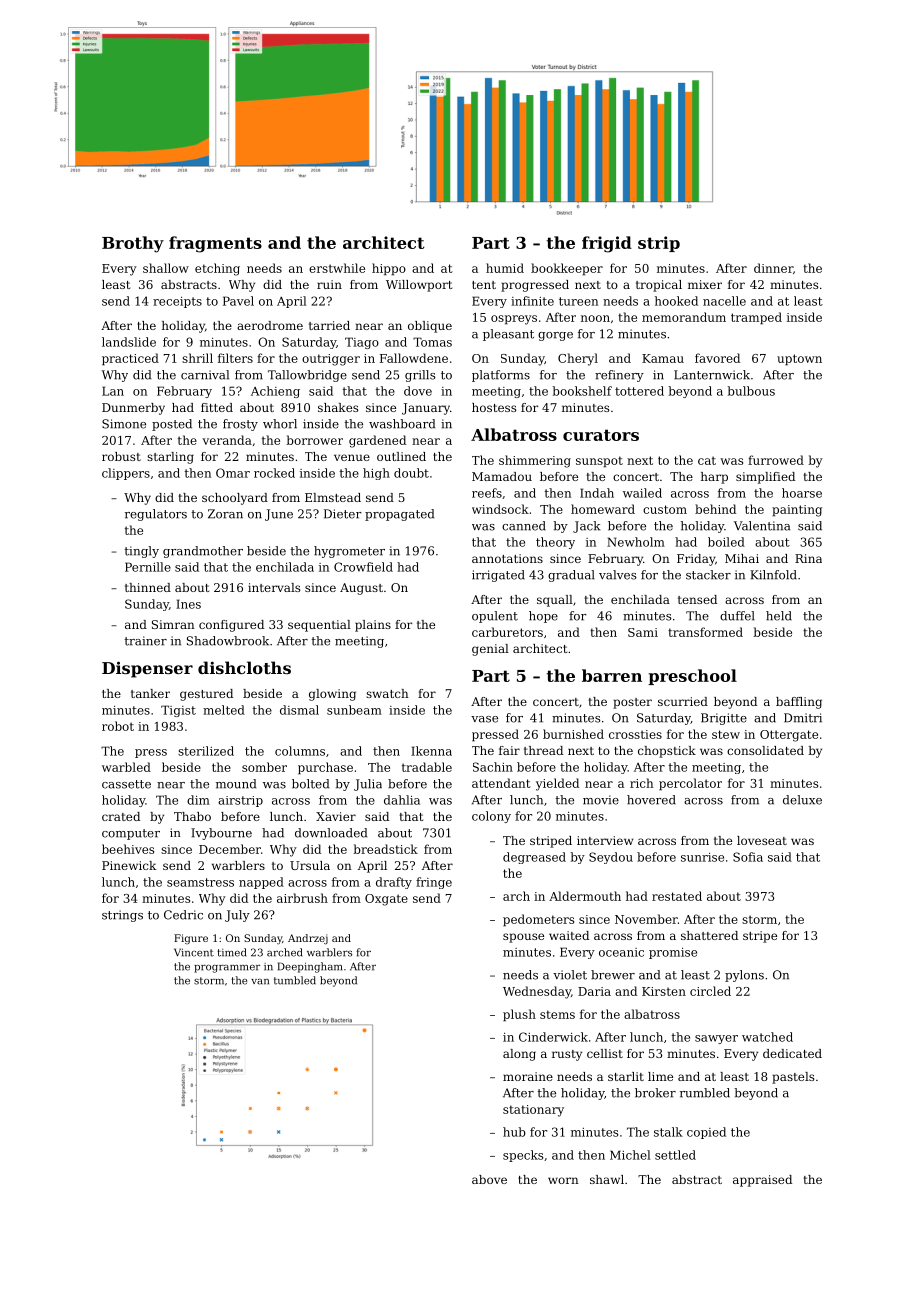  I want to click on shakes, so click(338, 407).
